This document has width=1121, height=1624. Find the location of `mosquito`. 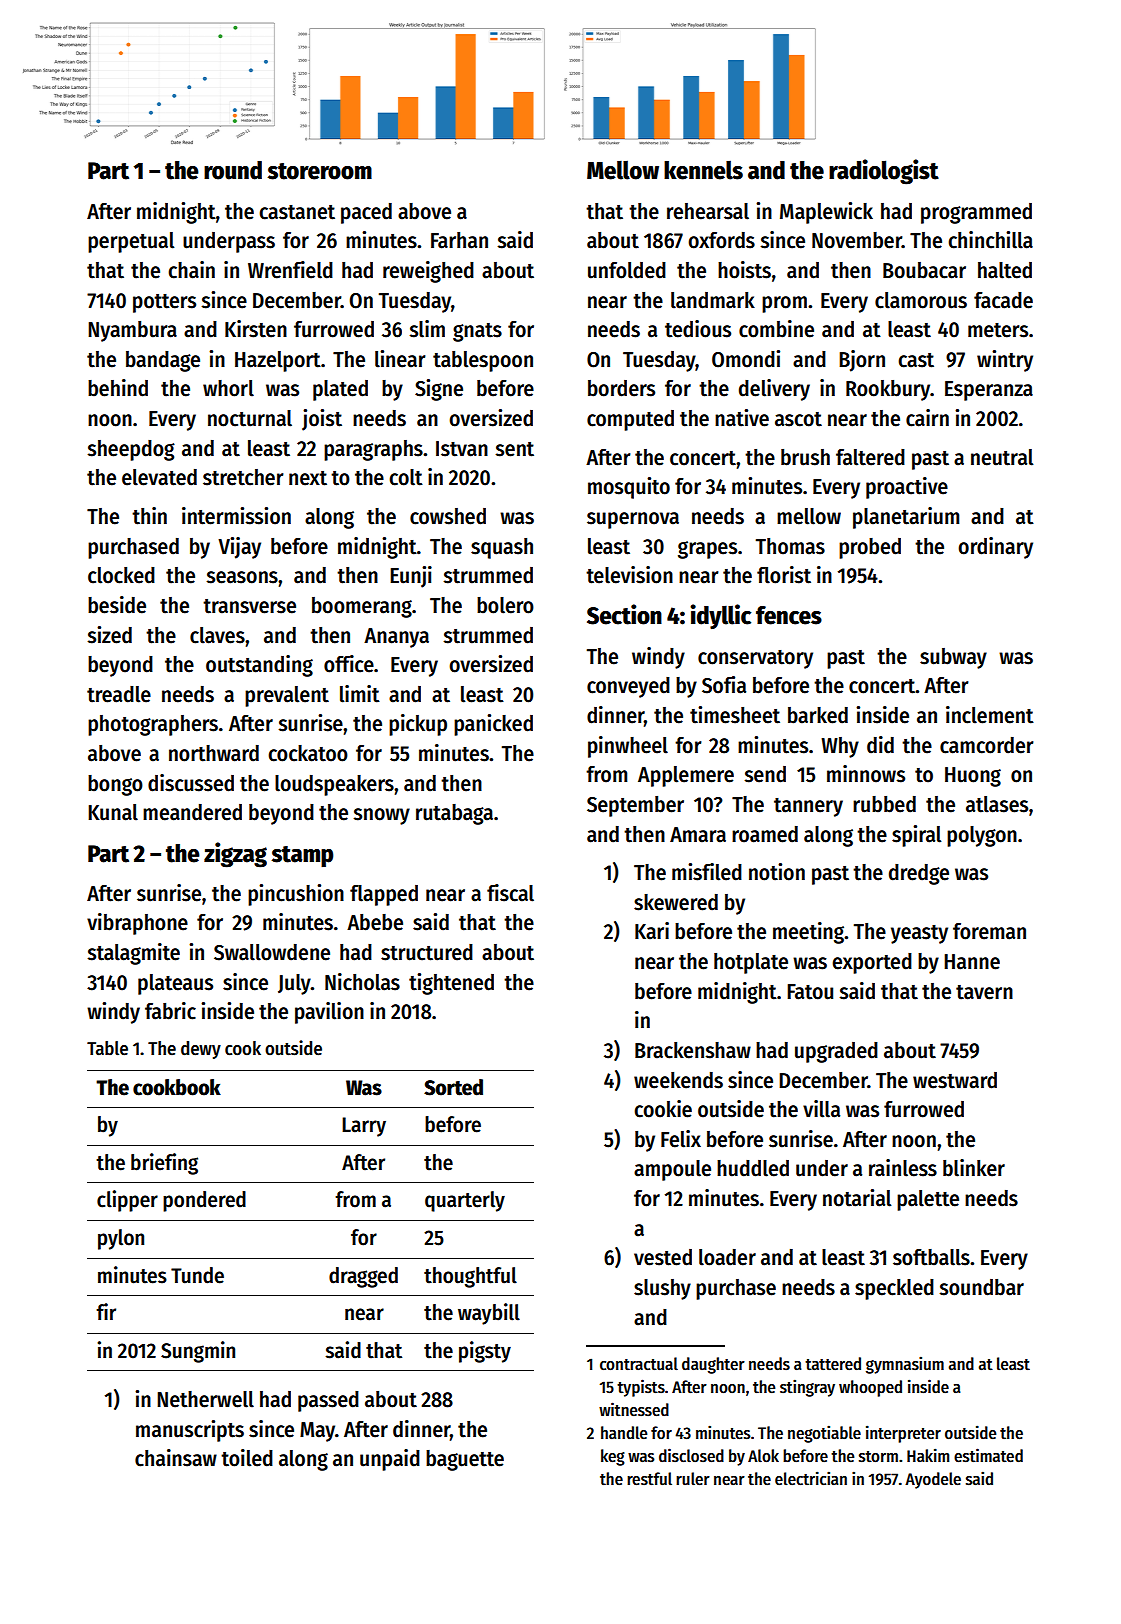

mosquito is located at coordinates (629, 488).
